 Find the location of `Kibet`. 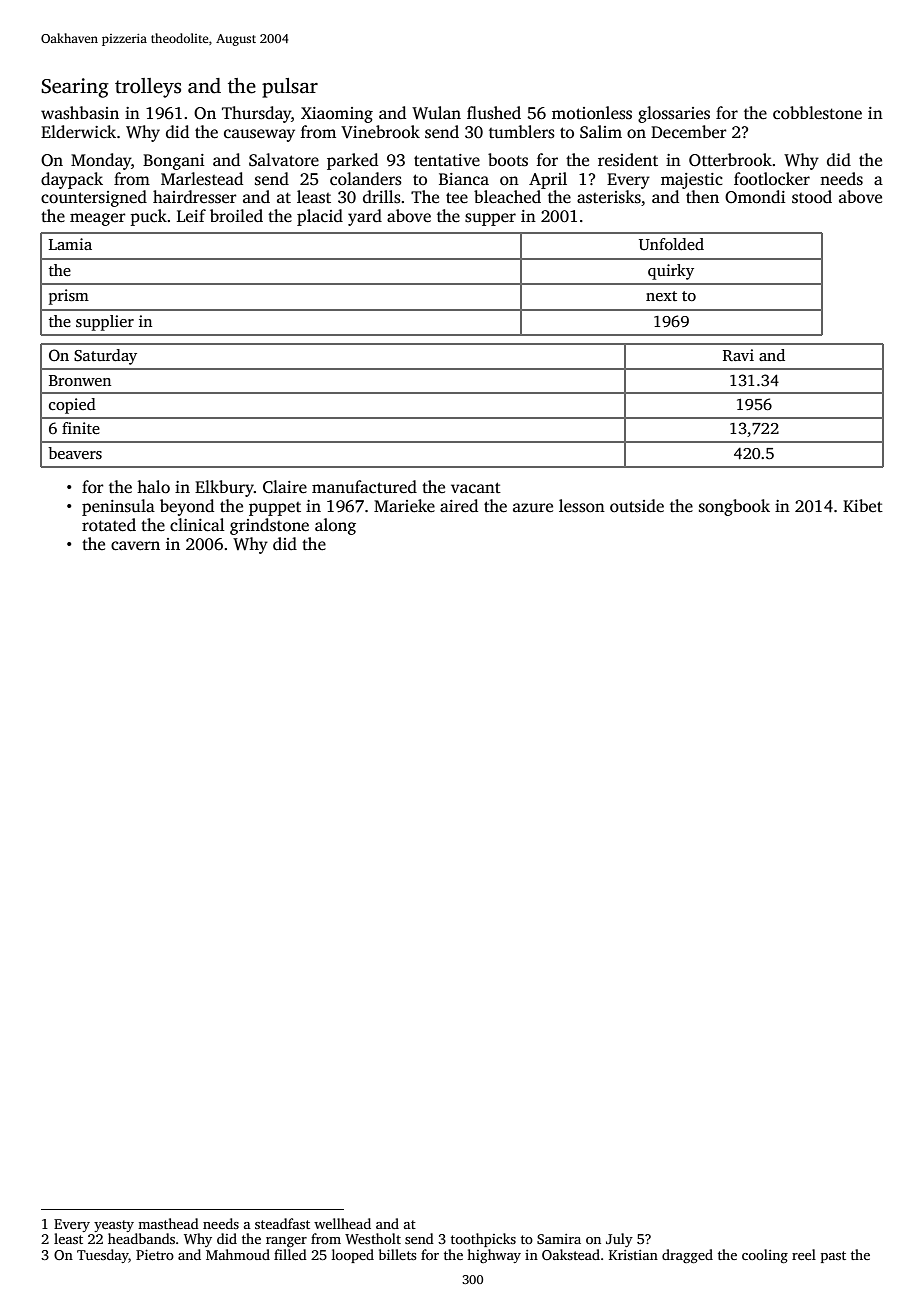

Kibet is located at coordinates (863, 505).
